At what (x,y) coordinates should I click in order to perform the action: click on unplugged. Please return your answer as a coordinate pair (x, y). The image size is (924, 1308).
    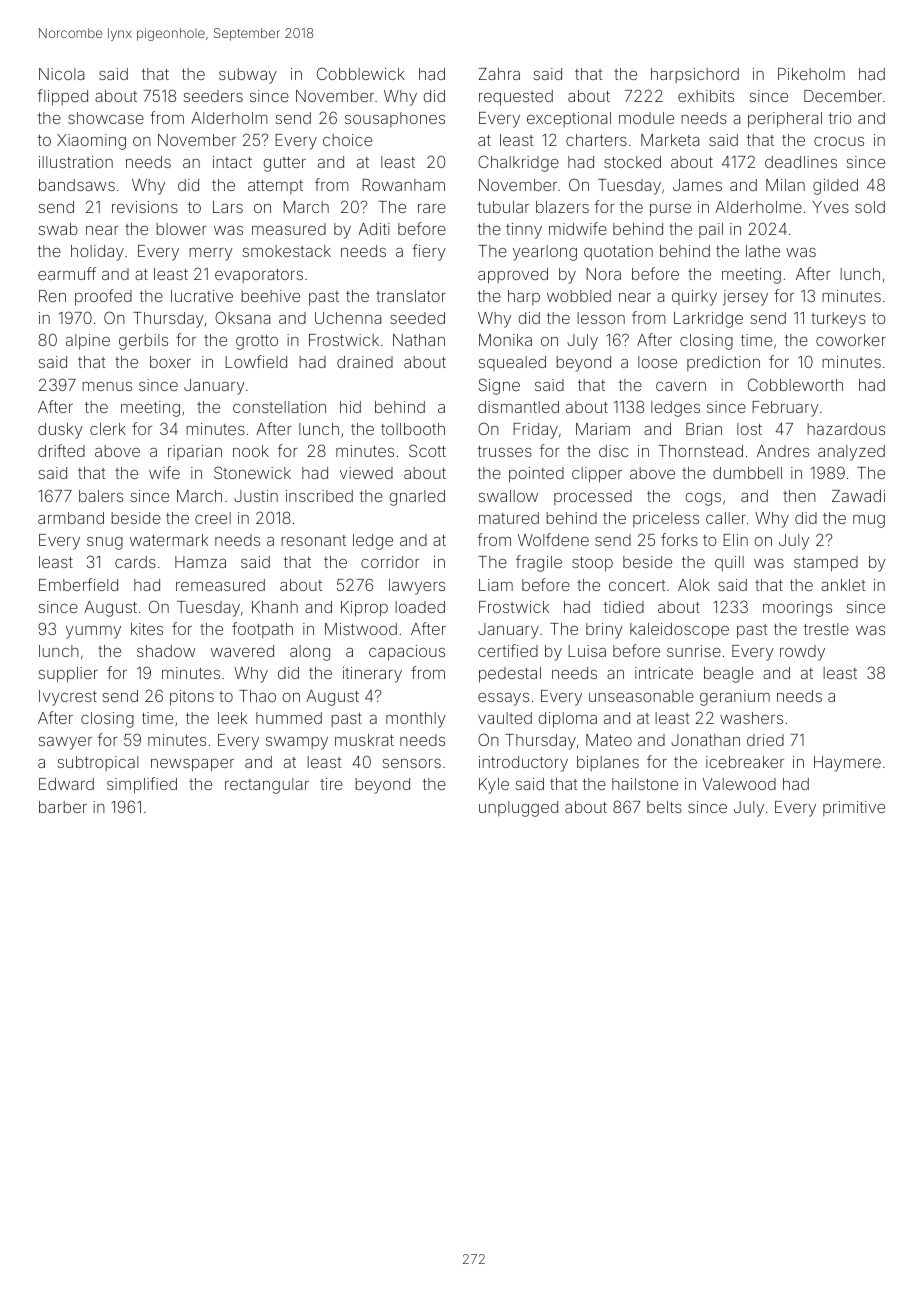
    Looking at the image, I should click on (518, 809).
